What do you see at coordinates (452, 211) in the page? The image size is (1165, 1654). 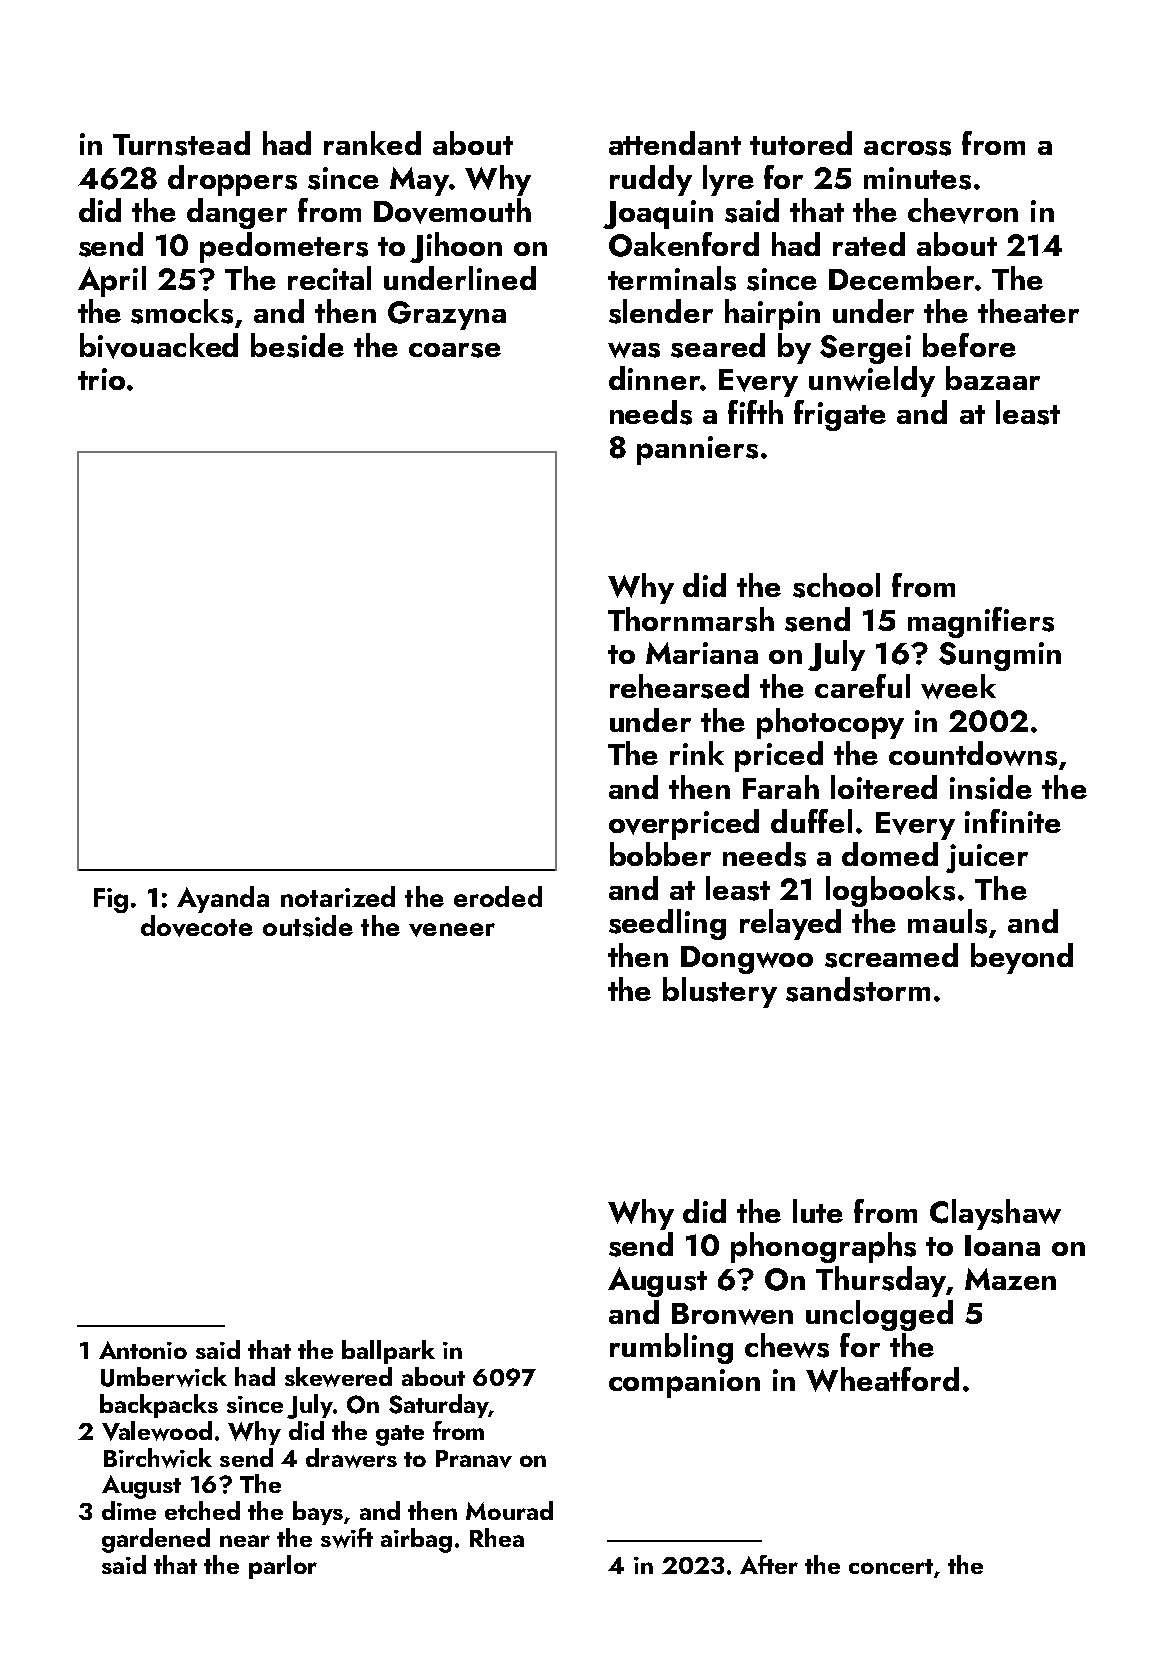 I see `Dovemouth` at bounding box center [452, 211].
